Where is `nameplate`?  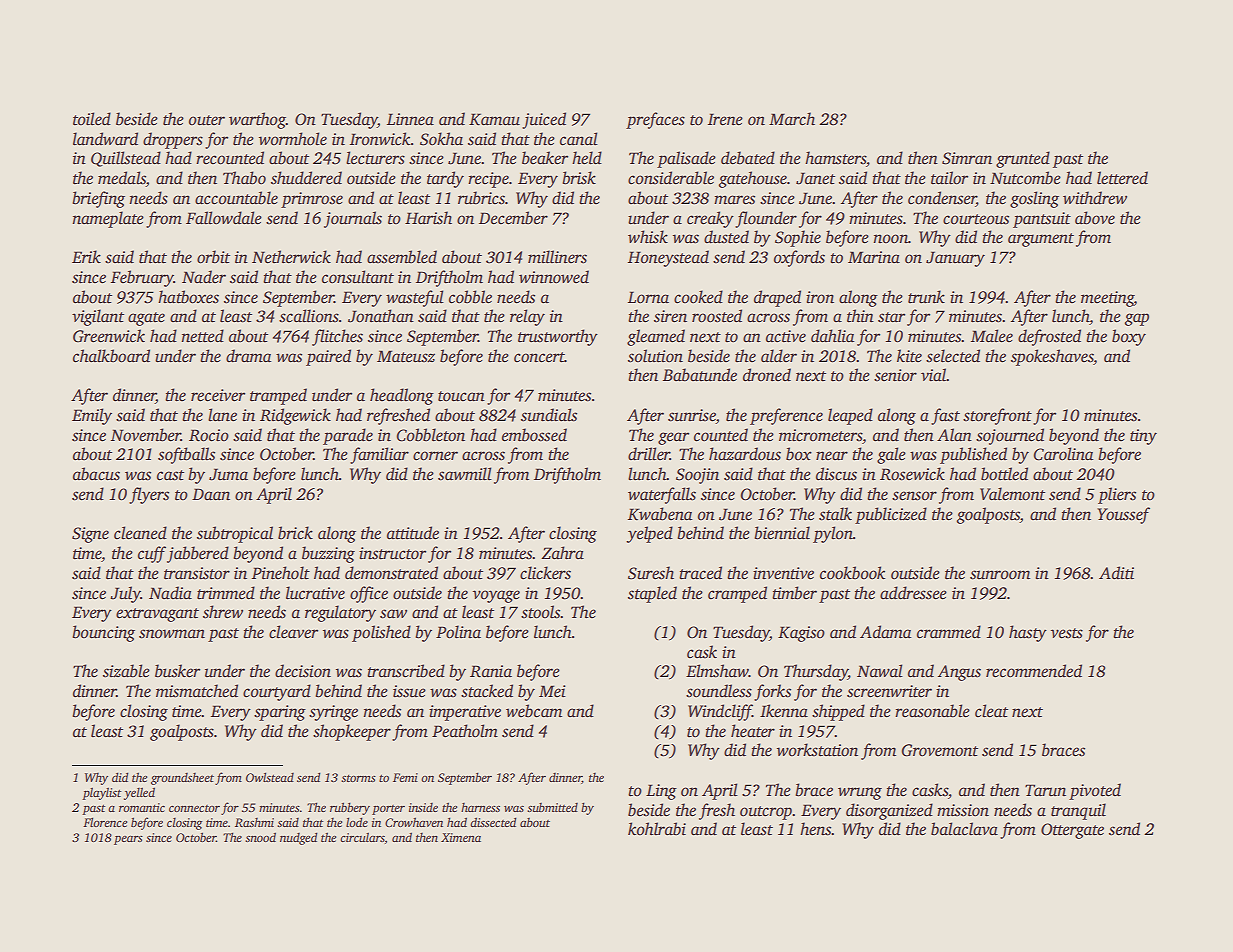 nameplate is located at coordinates (108, 219).
